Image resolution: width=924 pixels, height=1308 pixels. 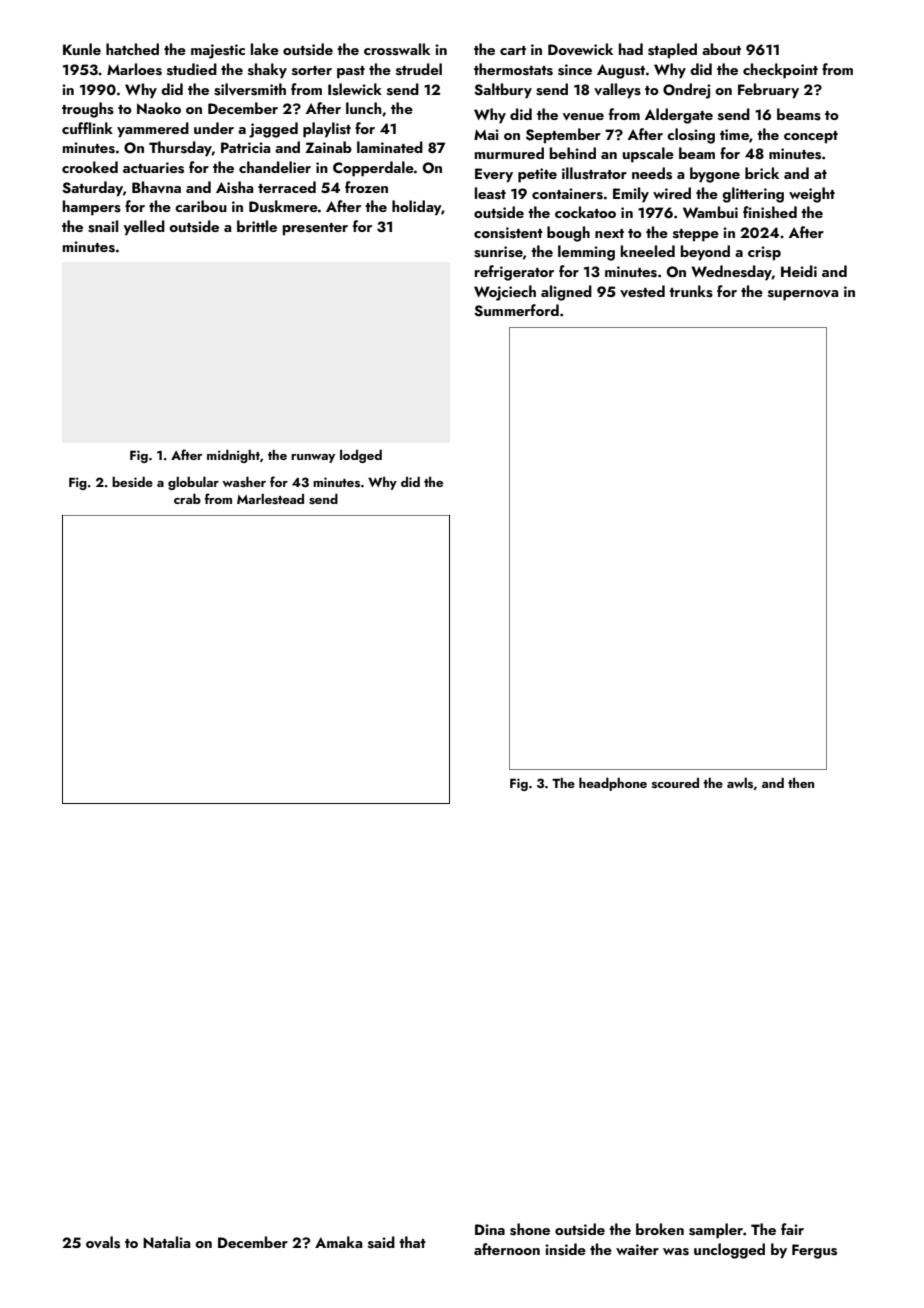 What do you see at coordinates (361, 456) in the screenshot?
I see `lodged` at bounding box center [361, 456].
